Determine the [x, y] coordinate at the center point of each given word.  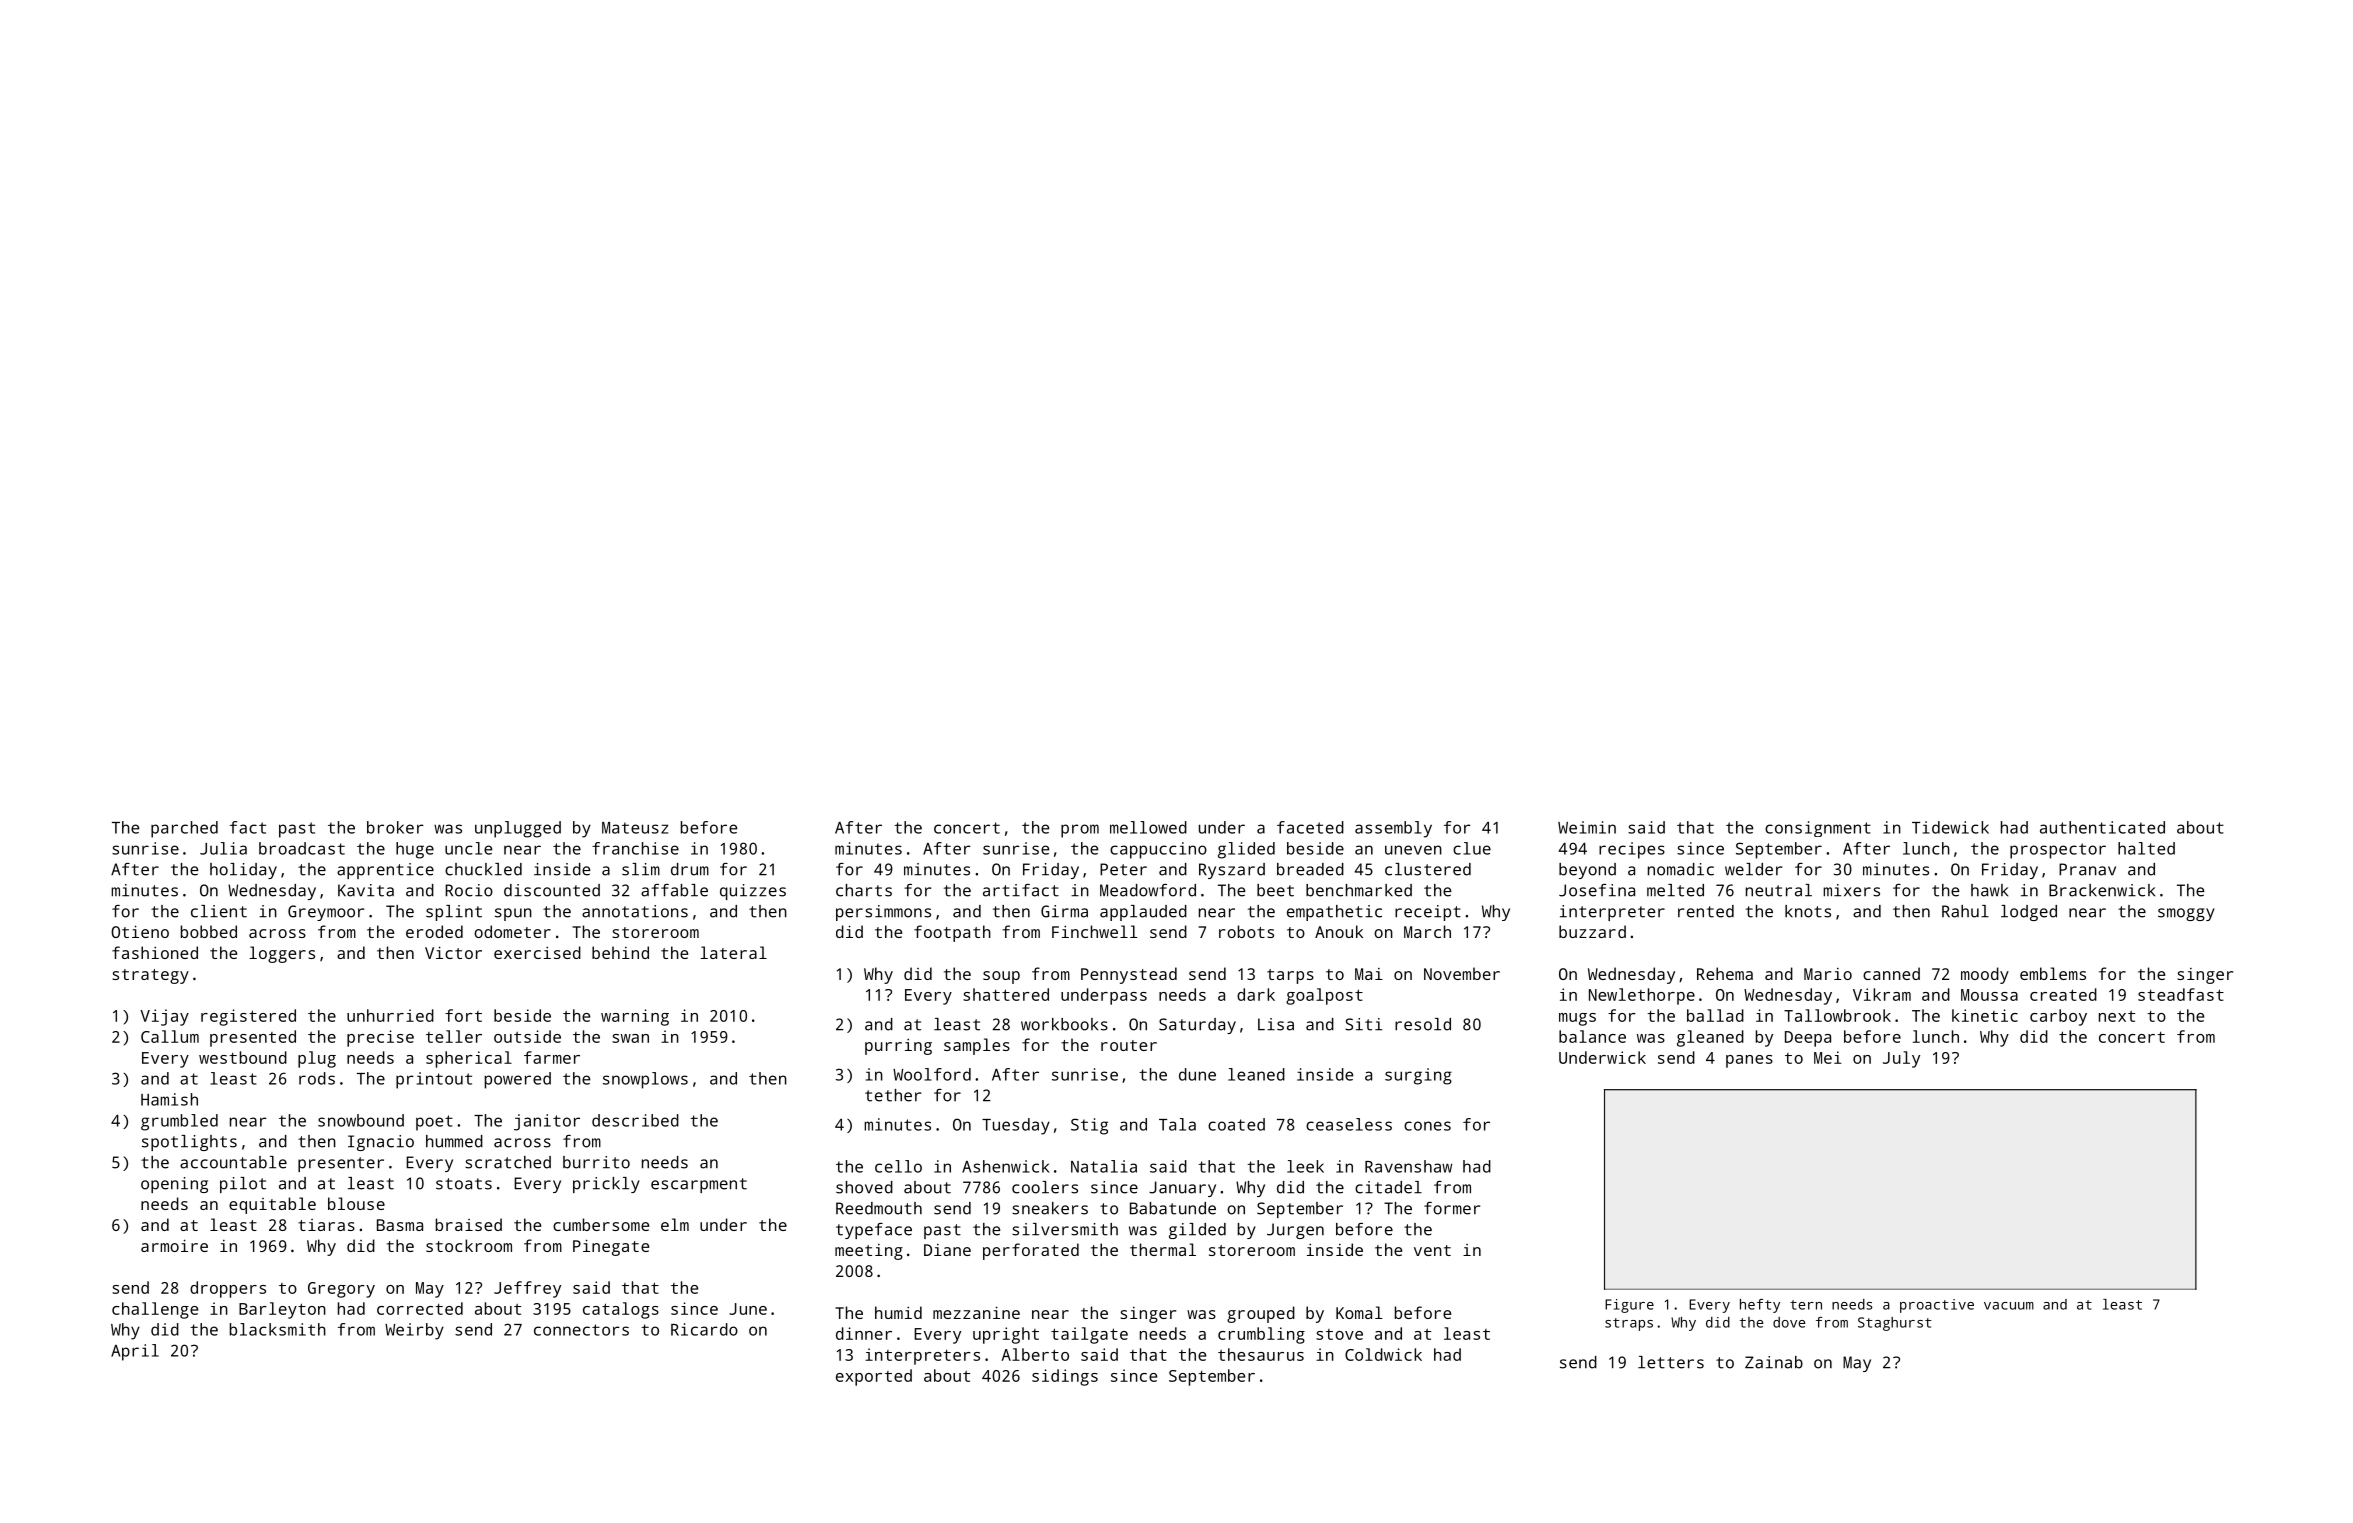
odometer [512, 931]
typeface [874, 1231]
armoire [174, 1245]
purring [898, 1046]
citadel [1388, 1187]
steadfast [2181, 994]
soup [1001, 977]
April [135, 1352]
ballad [1715, 1015]
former [1452, 1208]
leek [1305, 1166]
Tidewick [1950, 827]
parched [184, 829]
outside [527, 1036]
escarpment [699, 1185]
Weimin [1587, 827]
